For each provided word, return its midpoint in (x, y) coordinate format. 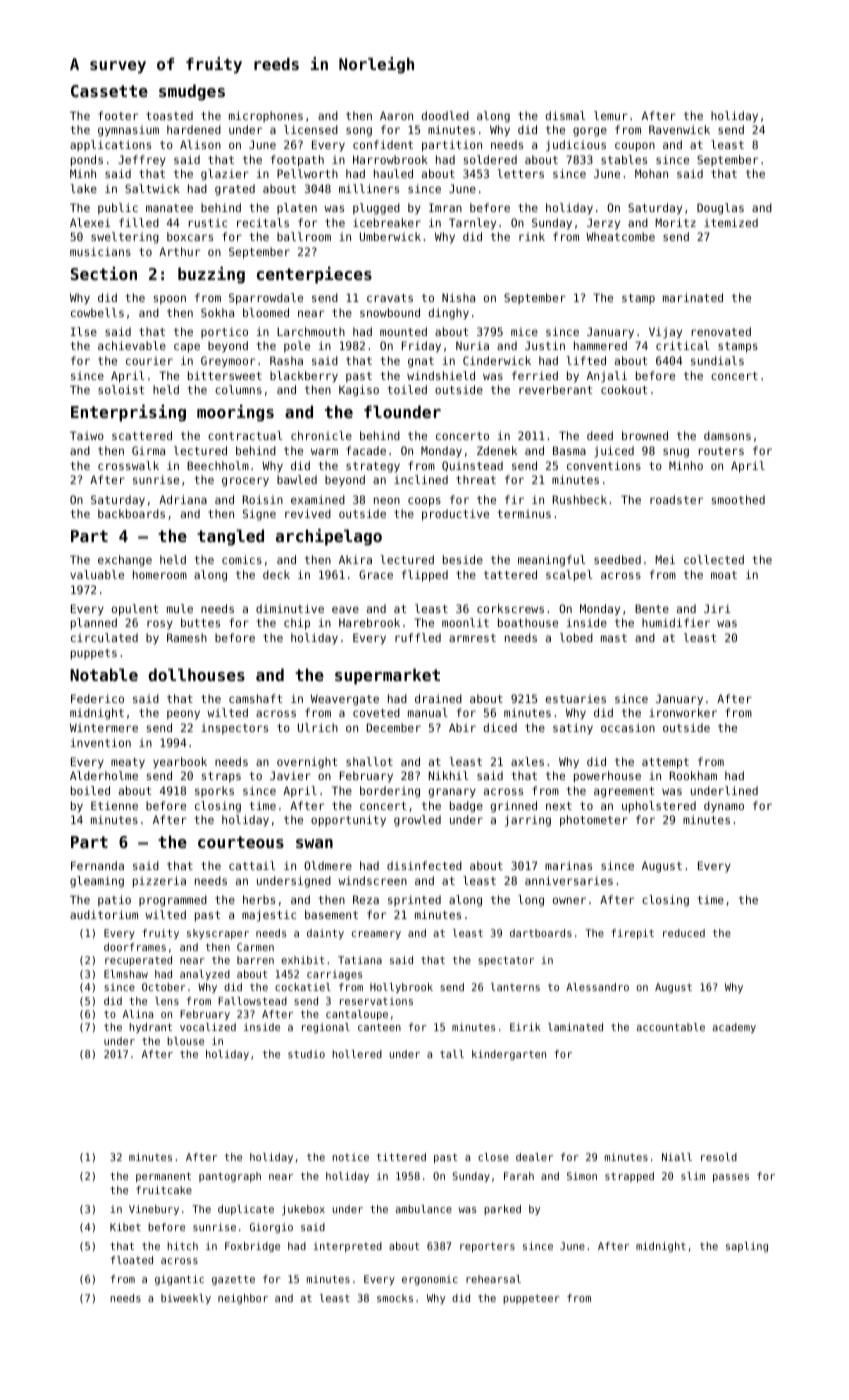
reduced (684, 933)
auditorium (104, 914)
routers (721, 451)
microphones (266, 116)
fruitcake (164, 1190)
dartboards (541, 933)
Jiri (717, 608)
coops (424, 502)
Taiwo (87, 435)
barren (255, 960)
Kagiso (359, 391)
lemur (611, 115)
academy (734, 1028)
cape (187, 348)
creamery (376, 935)
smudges (192, 92)
